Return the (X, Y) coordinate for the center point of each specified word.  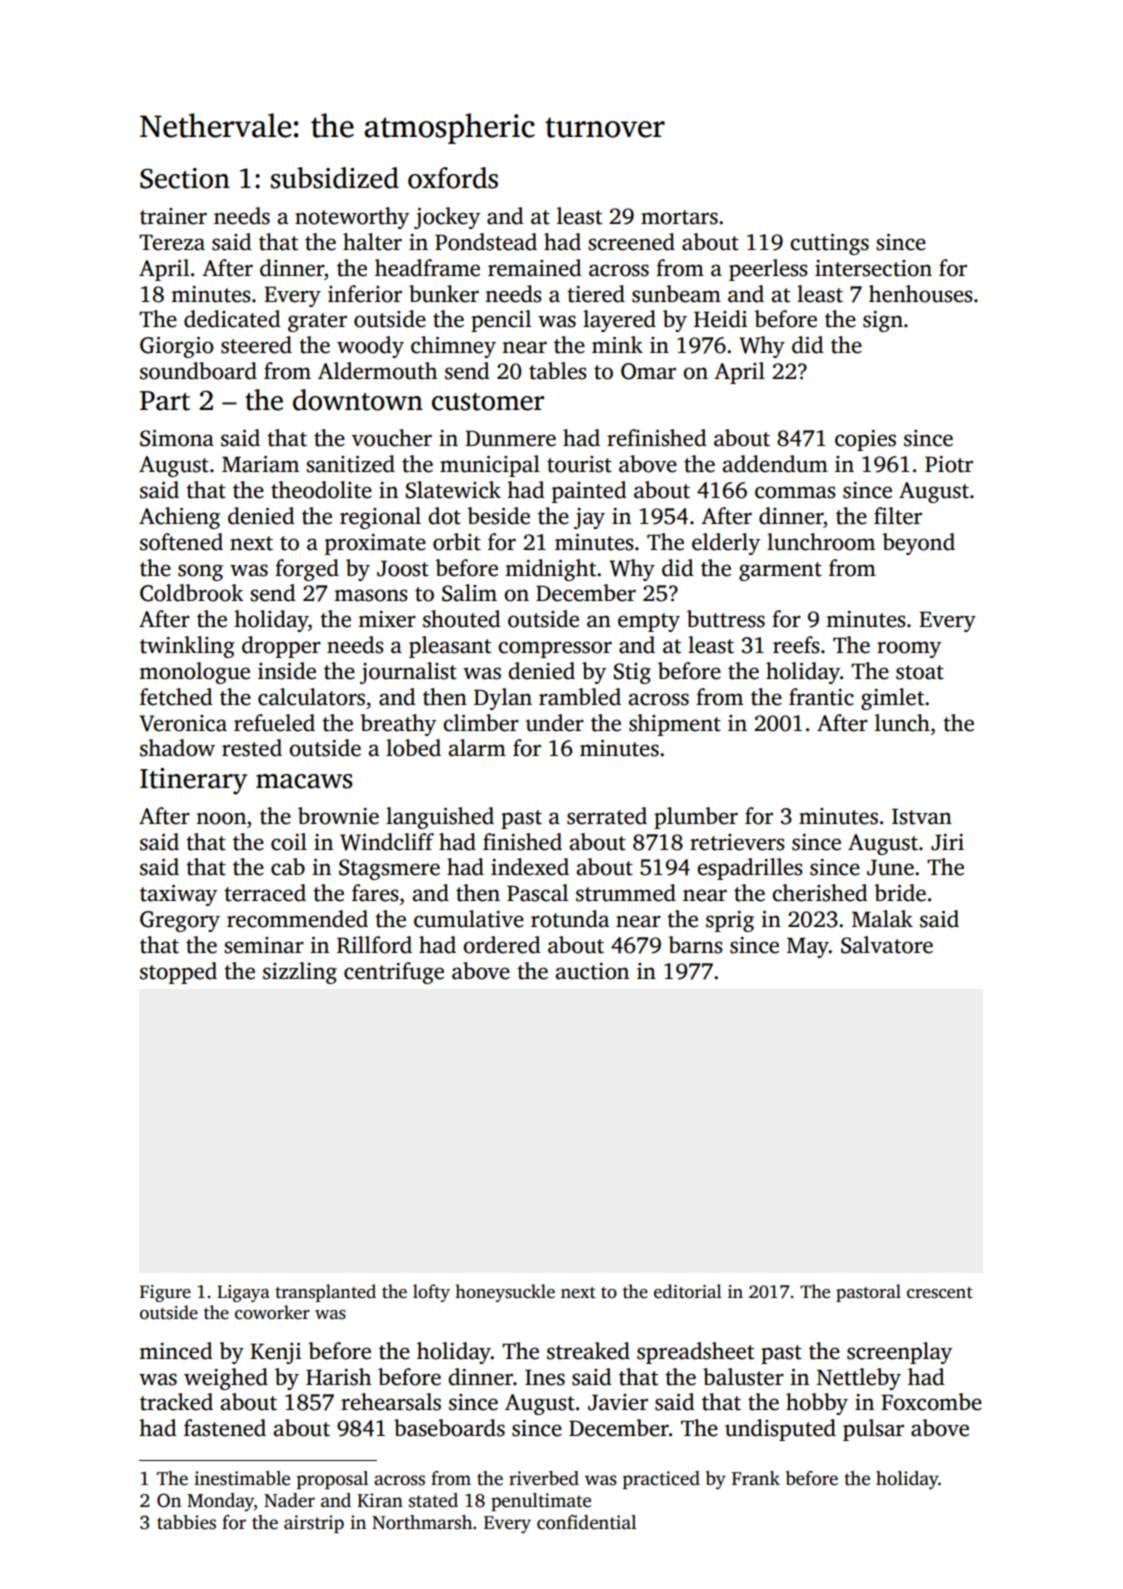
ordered (502, 945)
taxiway (178, 895)
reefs (796, 645)
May (808, 947)
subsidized (335, 178)
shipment (675, 725)
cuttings (829, 244)
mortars (679, 217)
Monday (220, 1502)
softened (181, 542)
